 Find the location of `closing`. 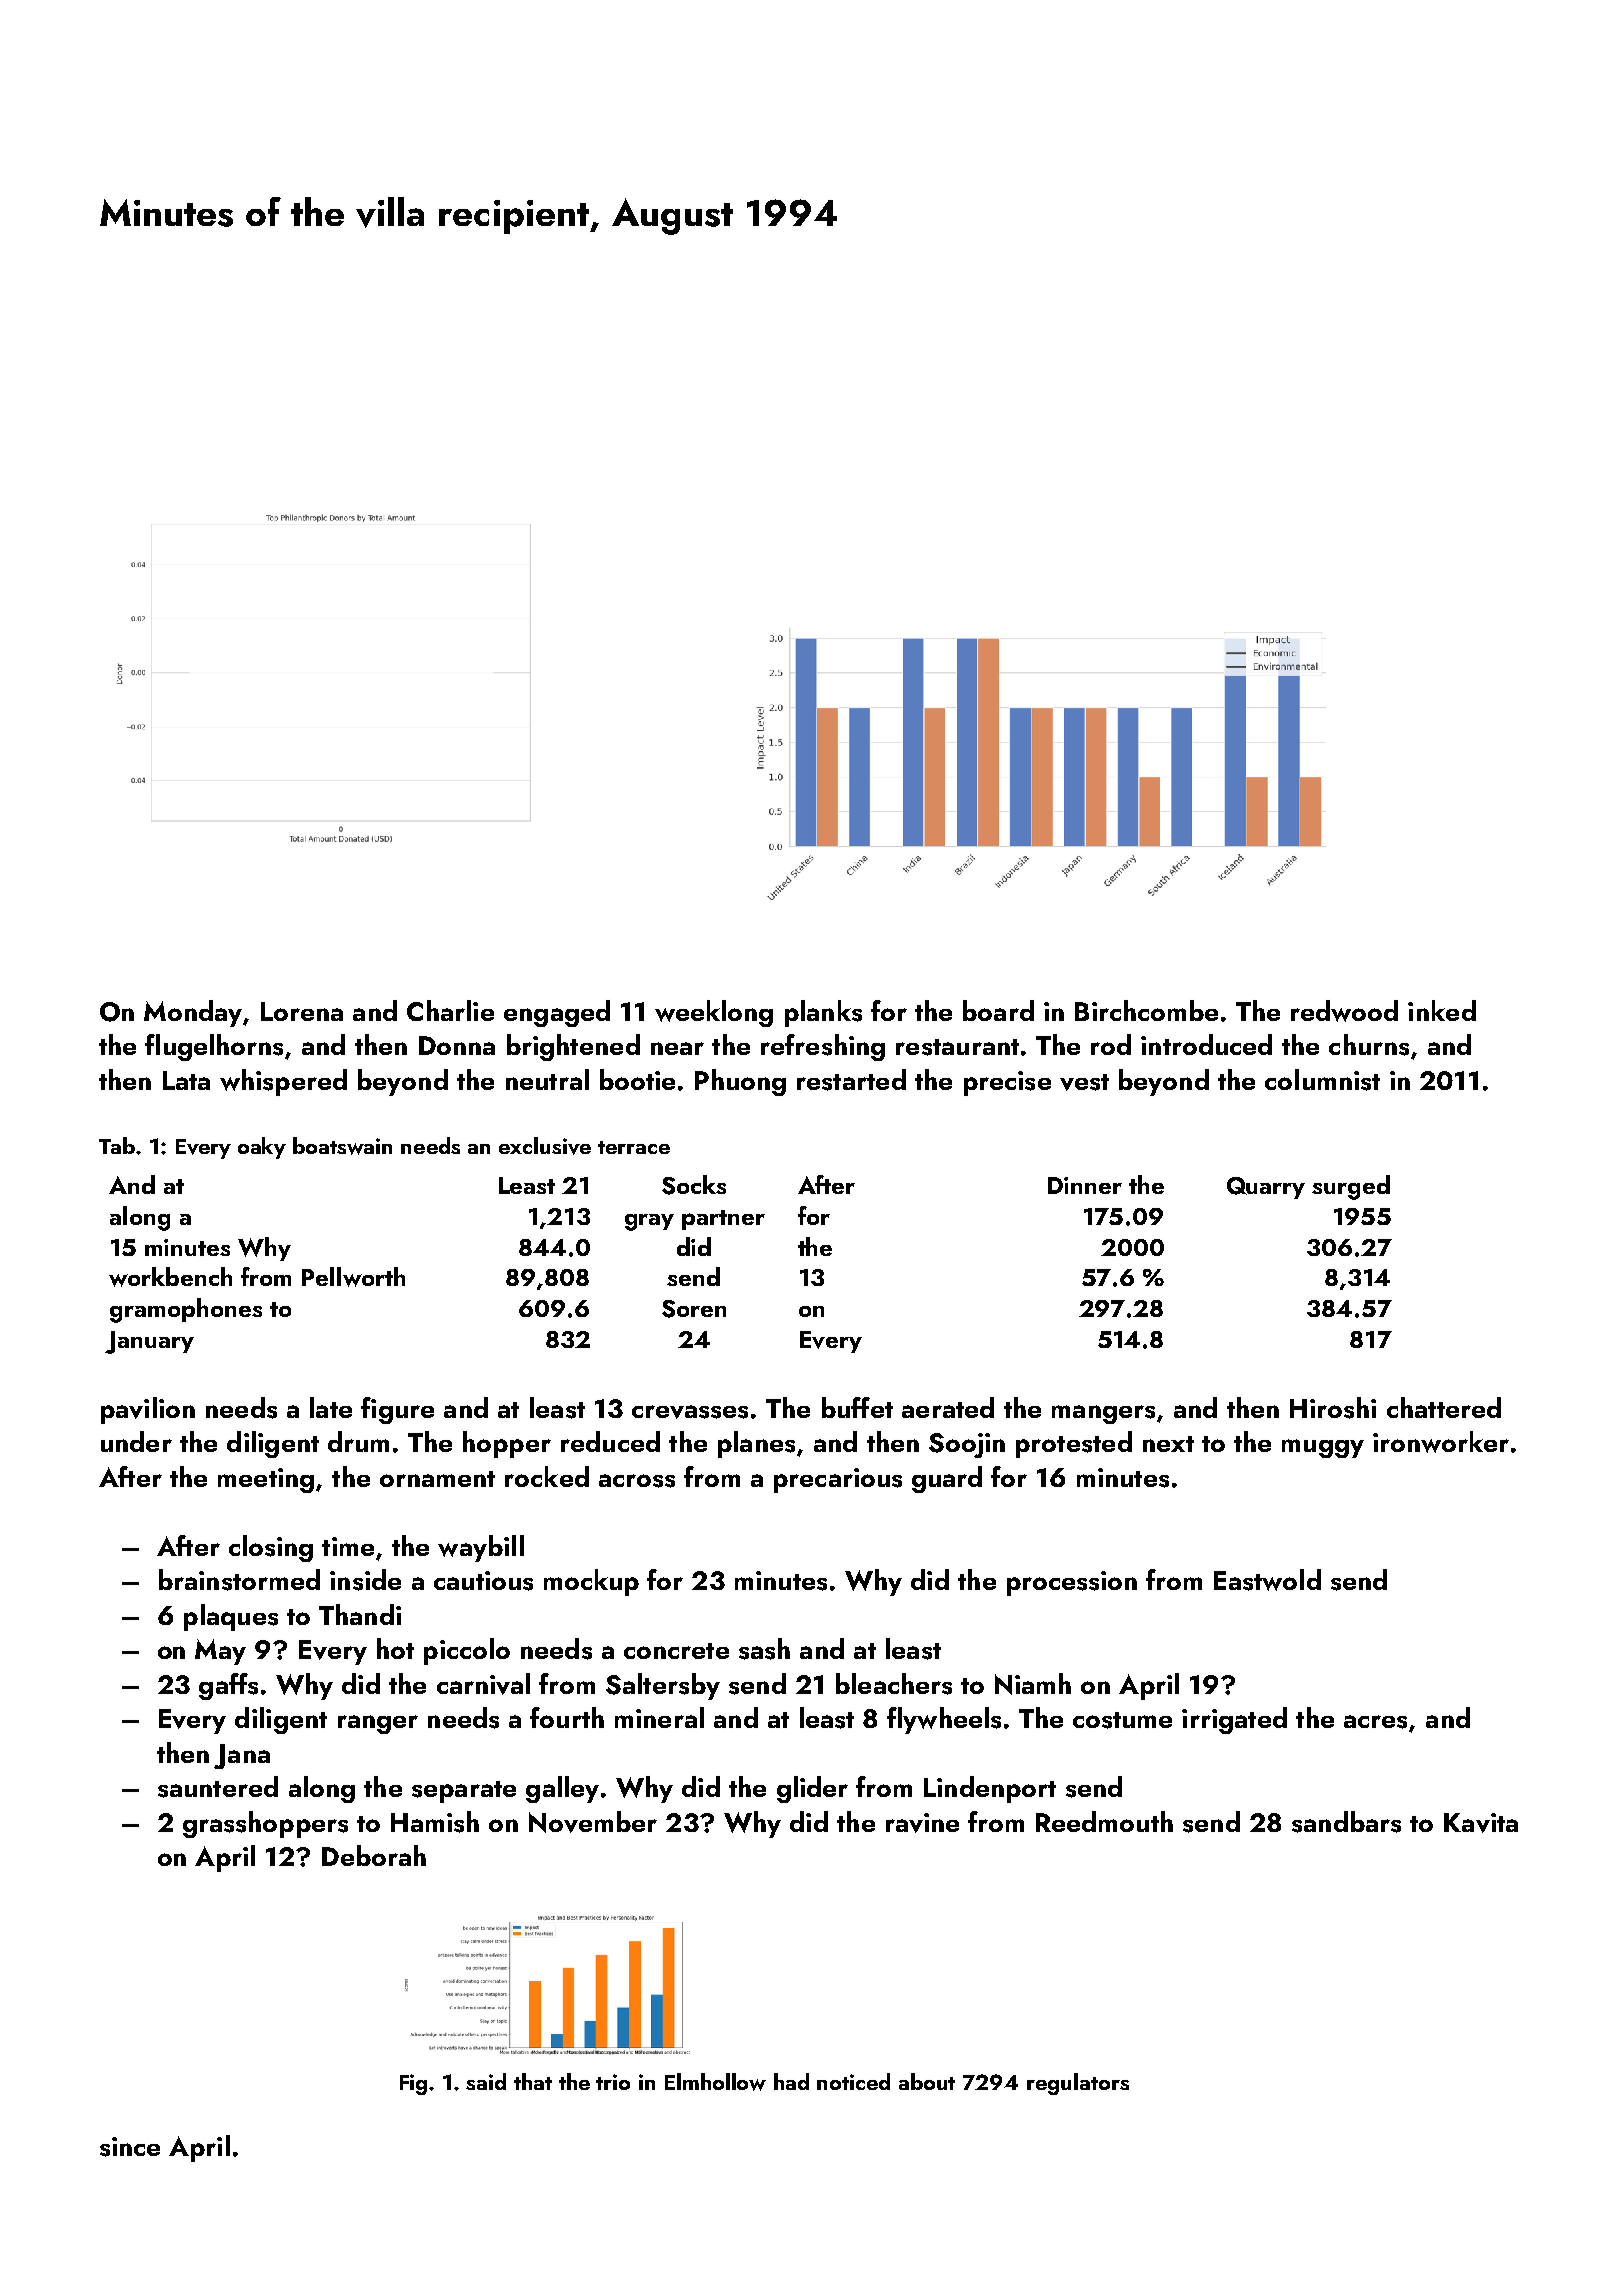

closing is located at coordinates (271, 1548).
